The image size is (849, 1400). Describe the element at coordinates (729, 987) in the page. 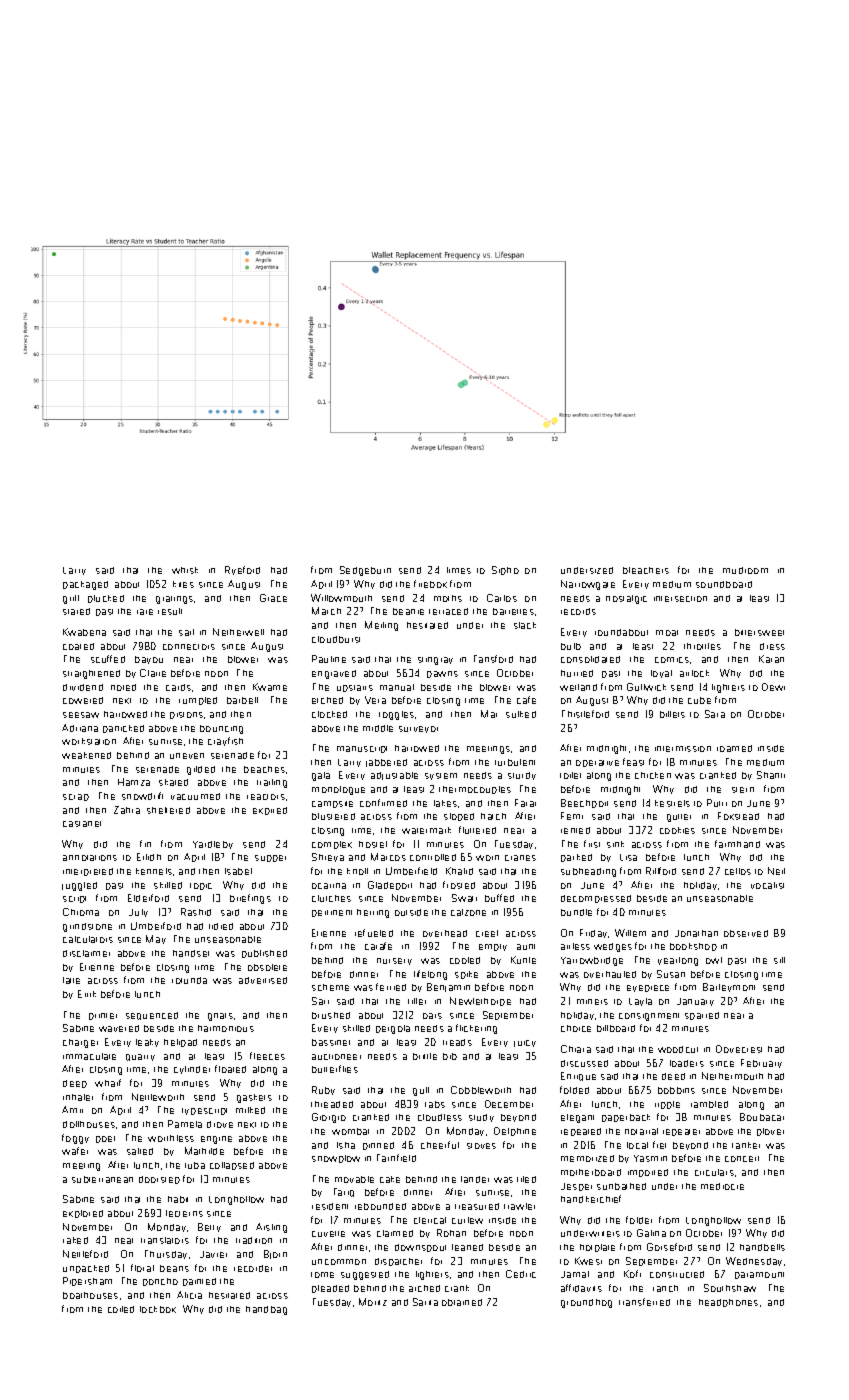

I see `Barleymont` at that location.
